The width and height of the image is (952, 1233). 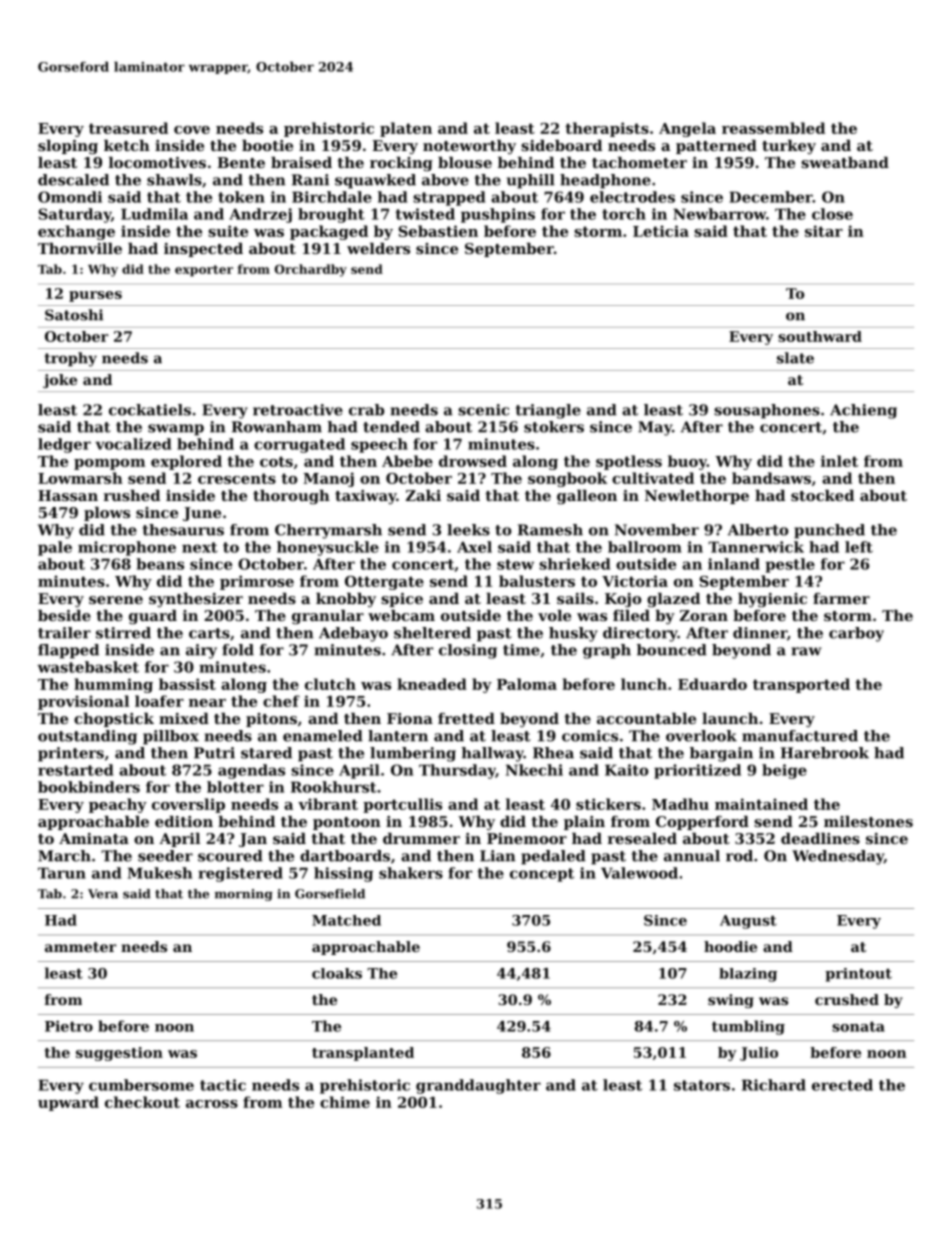 What do you see at coordinates (655, 428) in the image?
I see `May` at bounding box center [655, 428].
